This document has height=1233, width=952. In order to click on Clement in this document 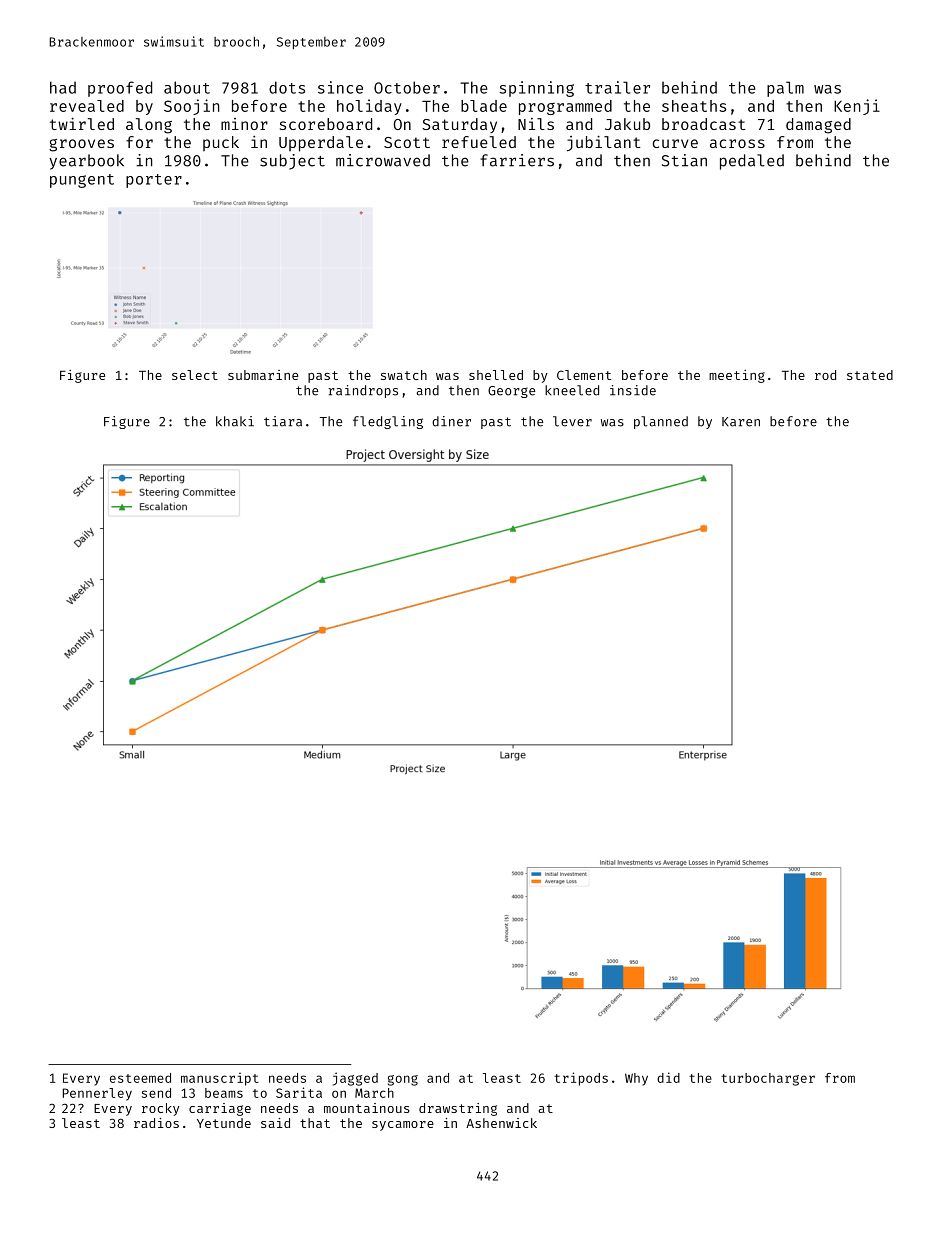, I will do `click(584, 375)`.
